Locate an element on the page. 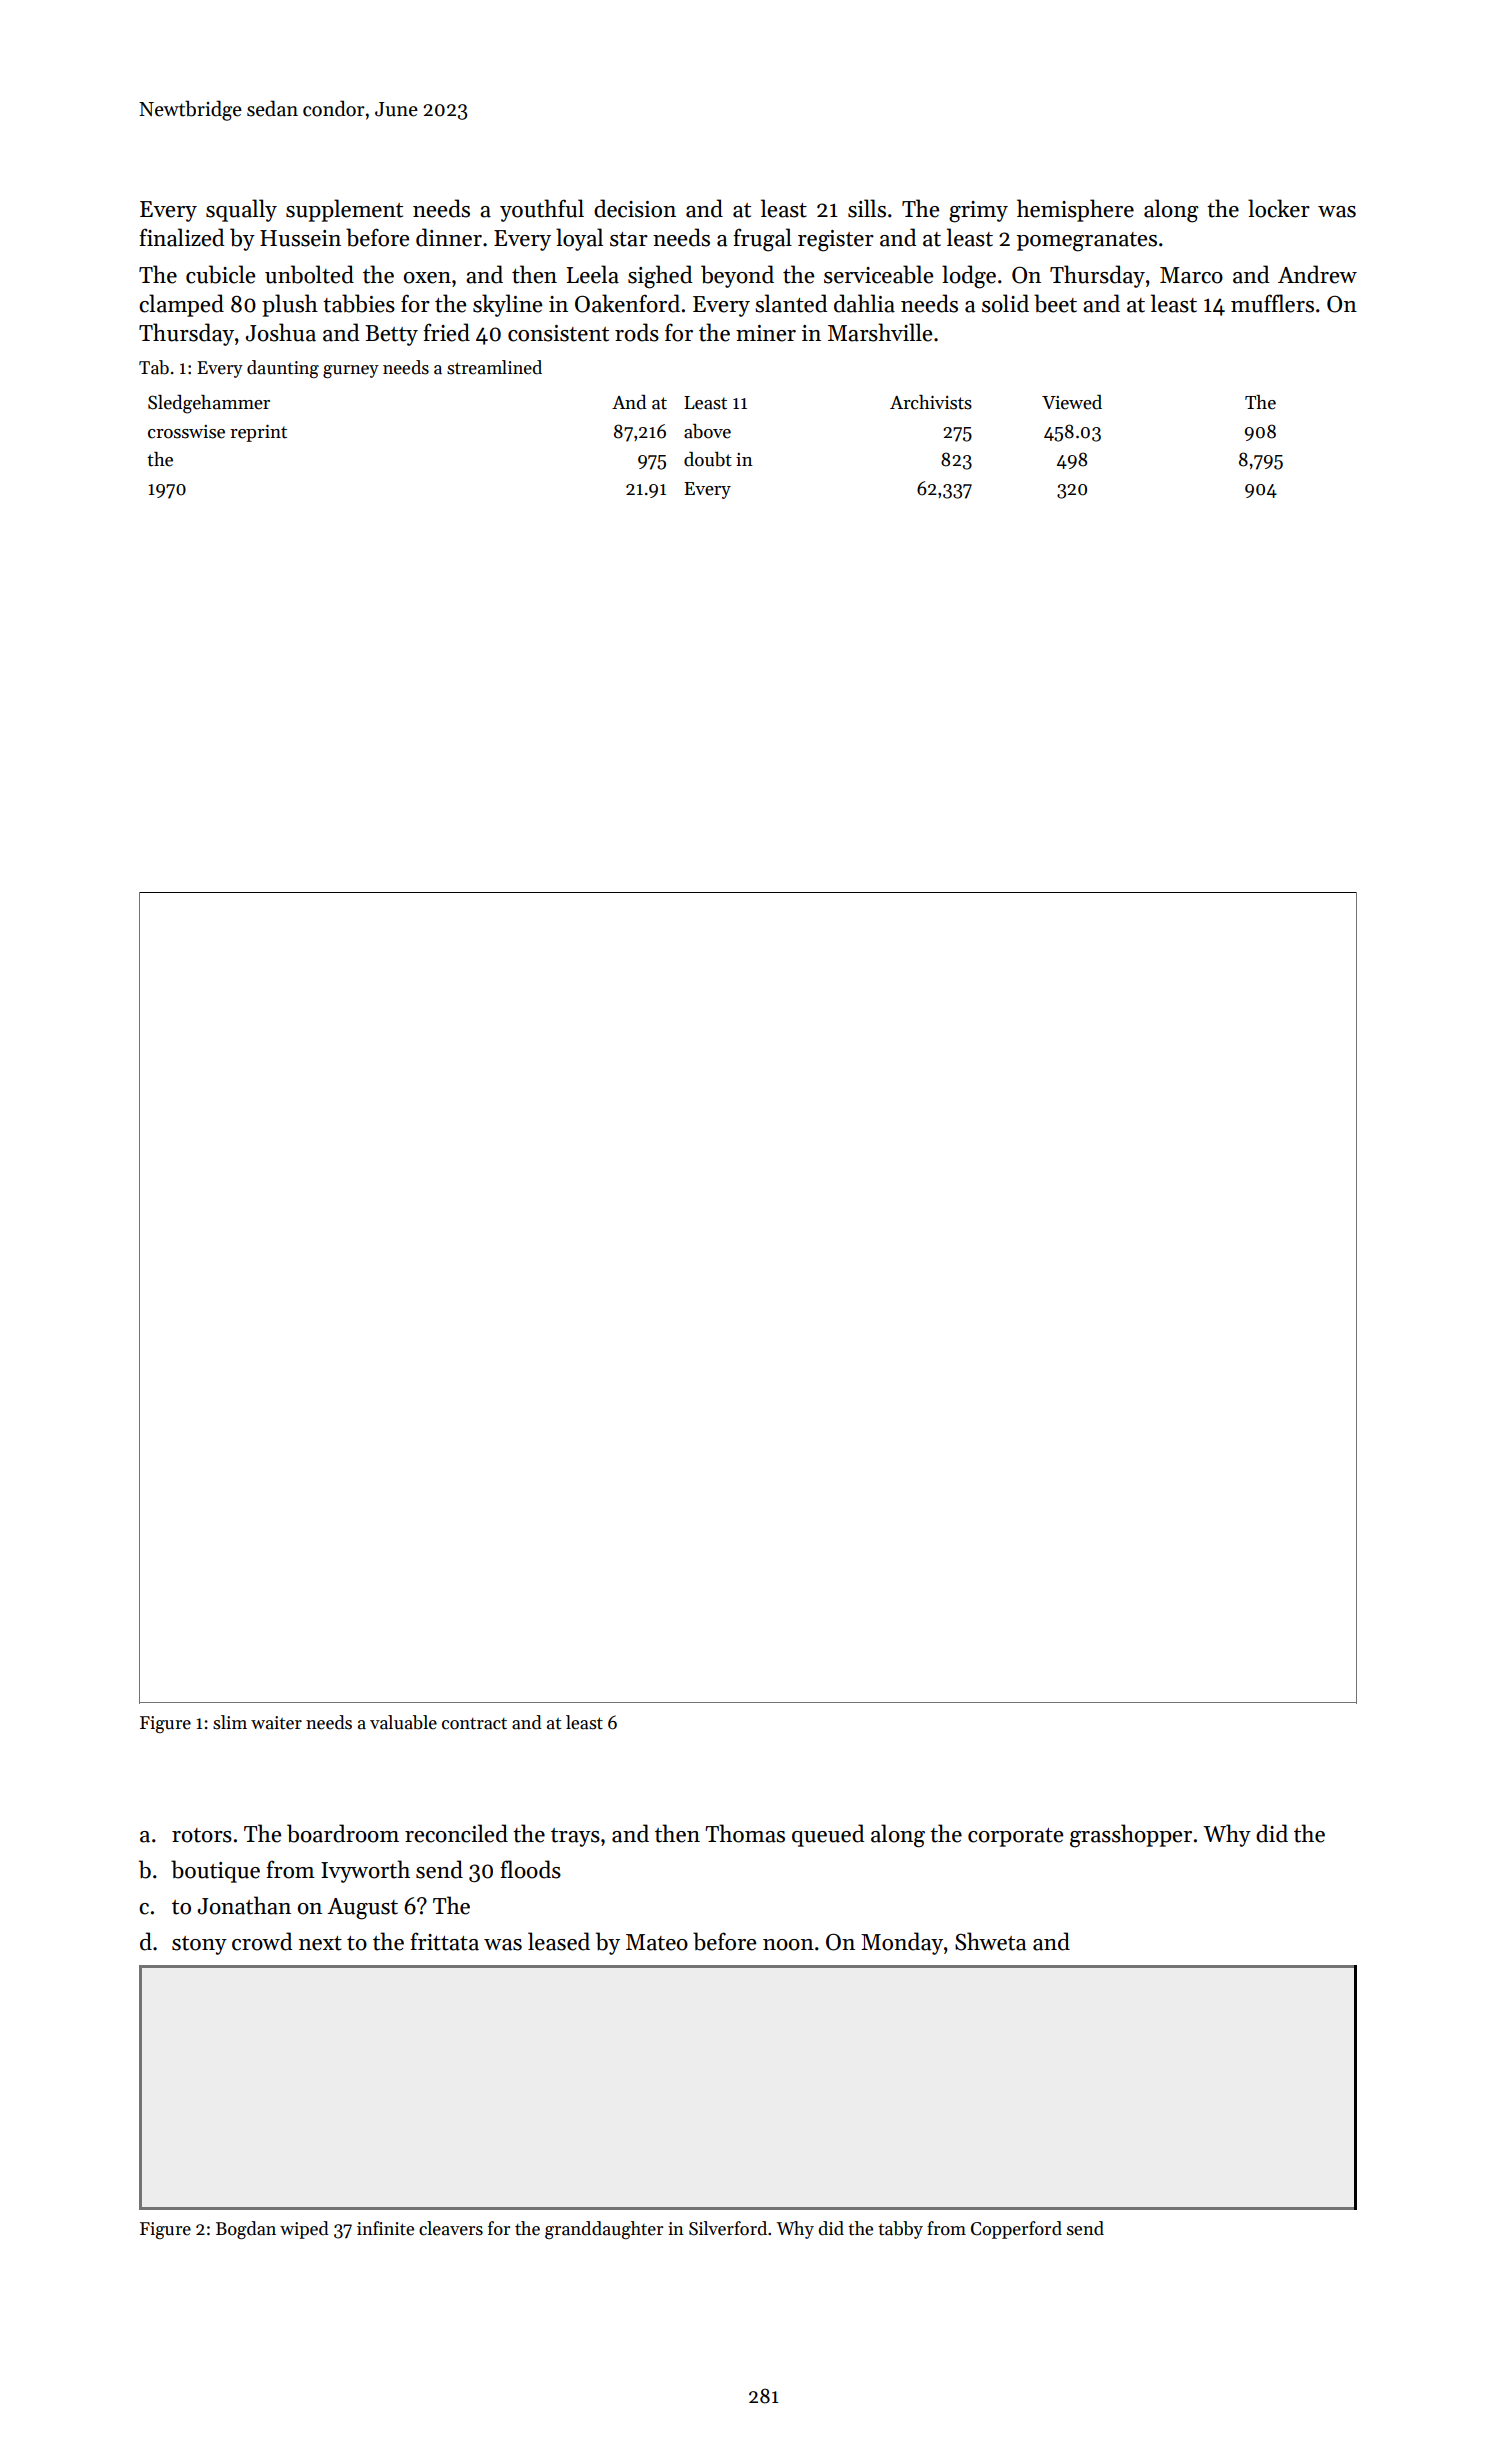 Image resolution: width=1496 pixels, height=2464 pixels. Bogdan is located at coordinates (246, 2230).
